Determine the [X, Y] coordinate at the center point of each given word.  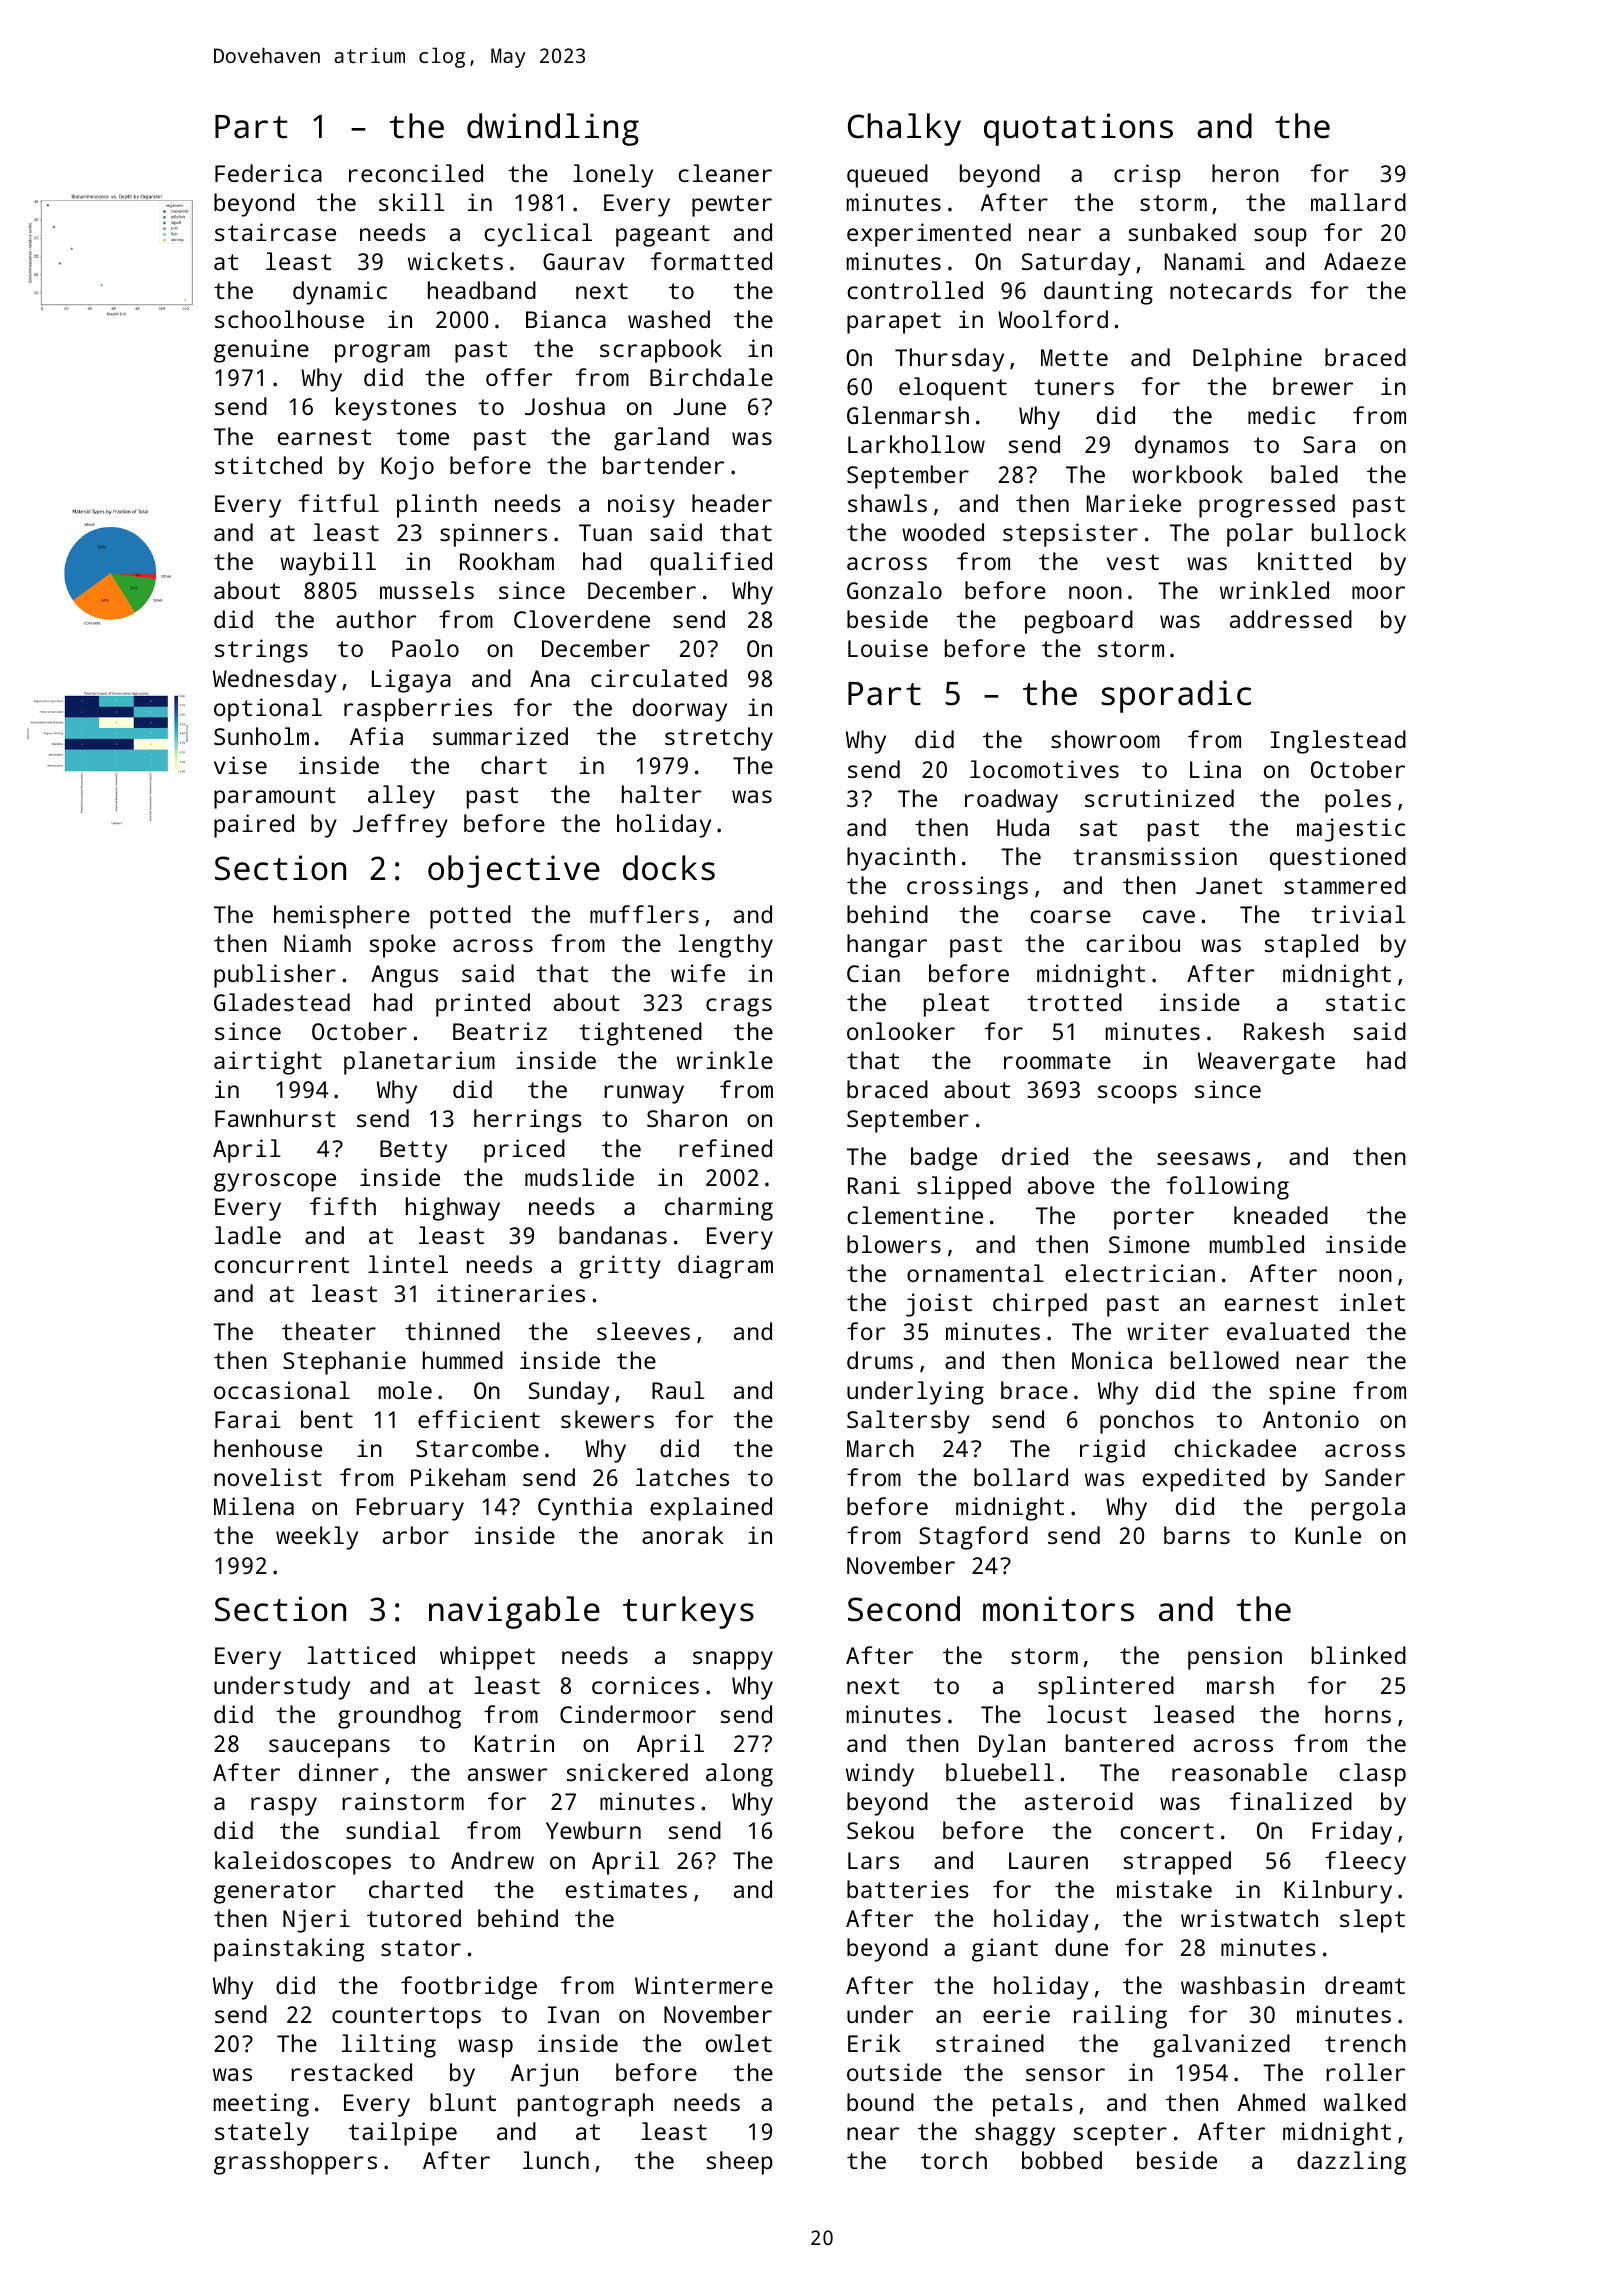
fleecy [1365, 1863]
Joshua [565, 406]
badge [944, 1159]
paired [254, 826]
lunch [556, 2160]
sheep [740, 2163]
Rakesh [1284, 1031]
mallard [1358, 202]
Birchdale [711, 377]
